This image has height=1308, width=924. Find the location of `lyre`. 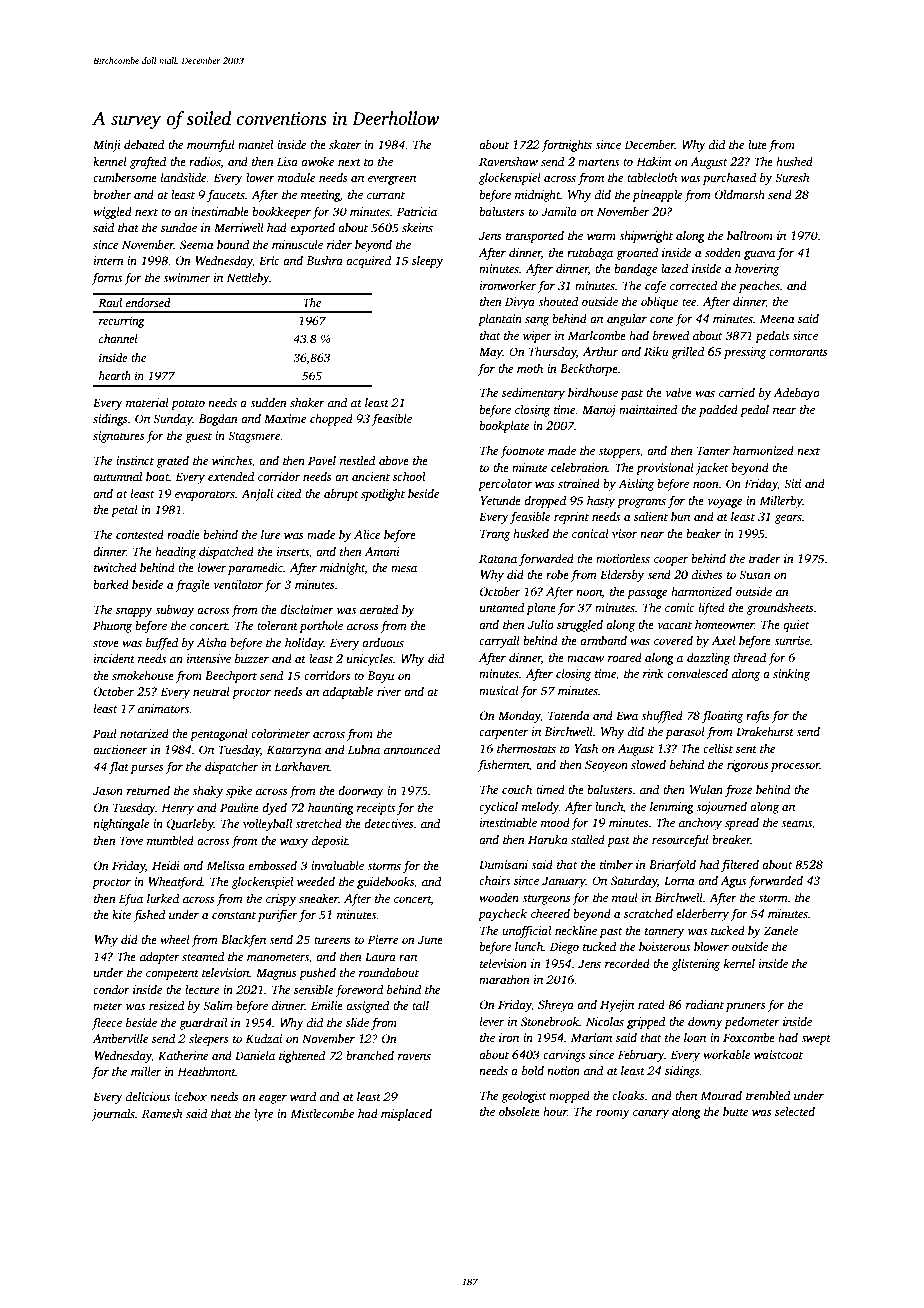

lyre is located at coordinates (263, 1115).
